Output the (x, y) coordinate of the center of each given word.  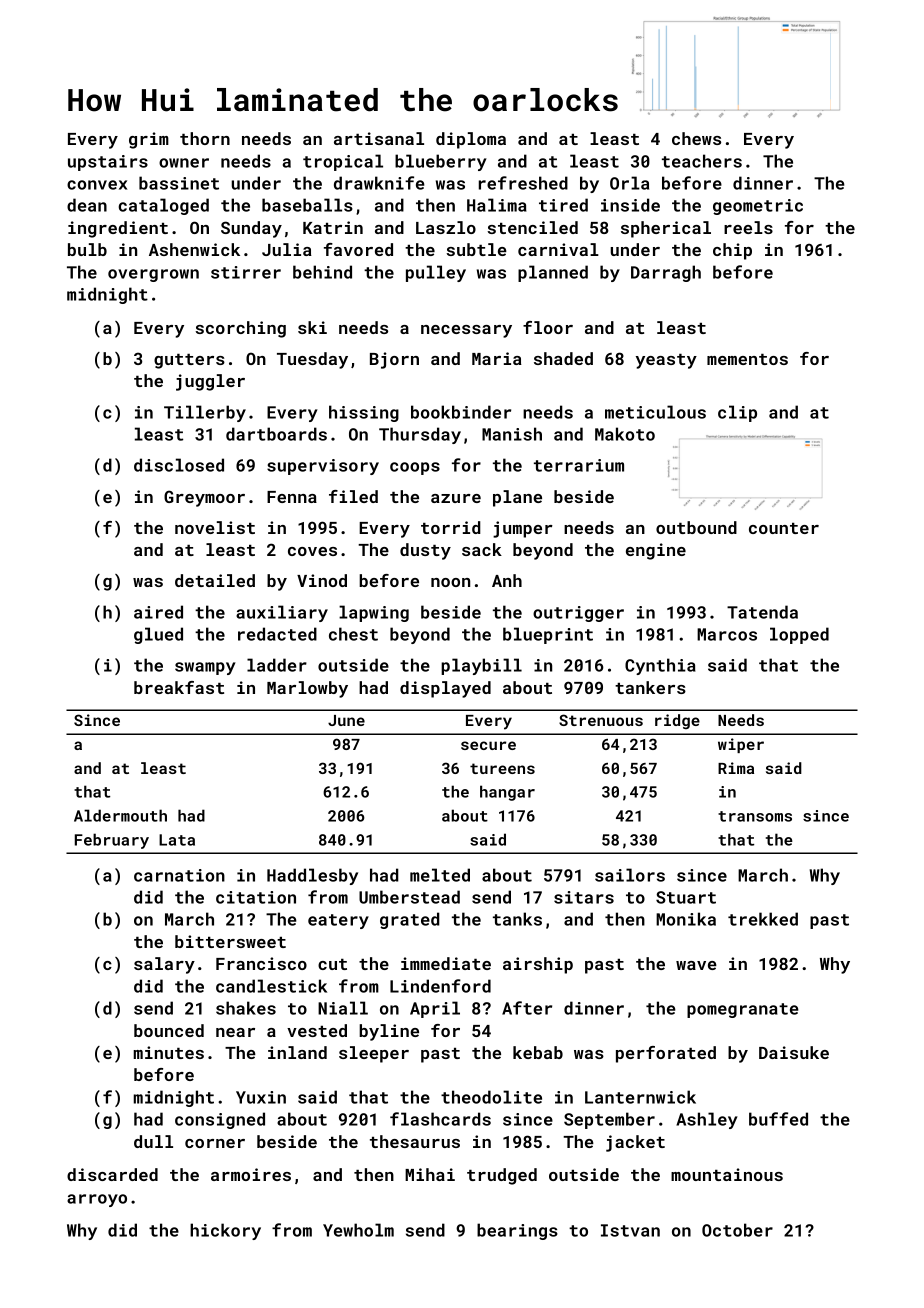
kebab (538, 1052)
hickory (225, 1231)
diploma (471, 140)
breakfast (179, 687)
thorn (205, 138)
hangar (507, 793)
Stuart (686, 897)
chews (696, 138)
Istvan (630, 1230)
